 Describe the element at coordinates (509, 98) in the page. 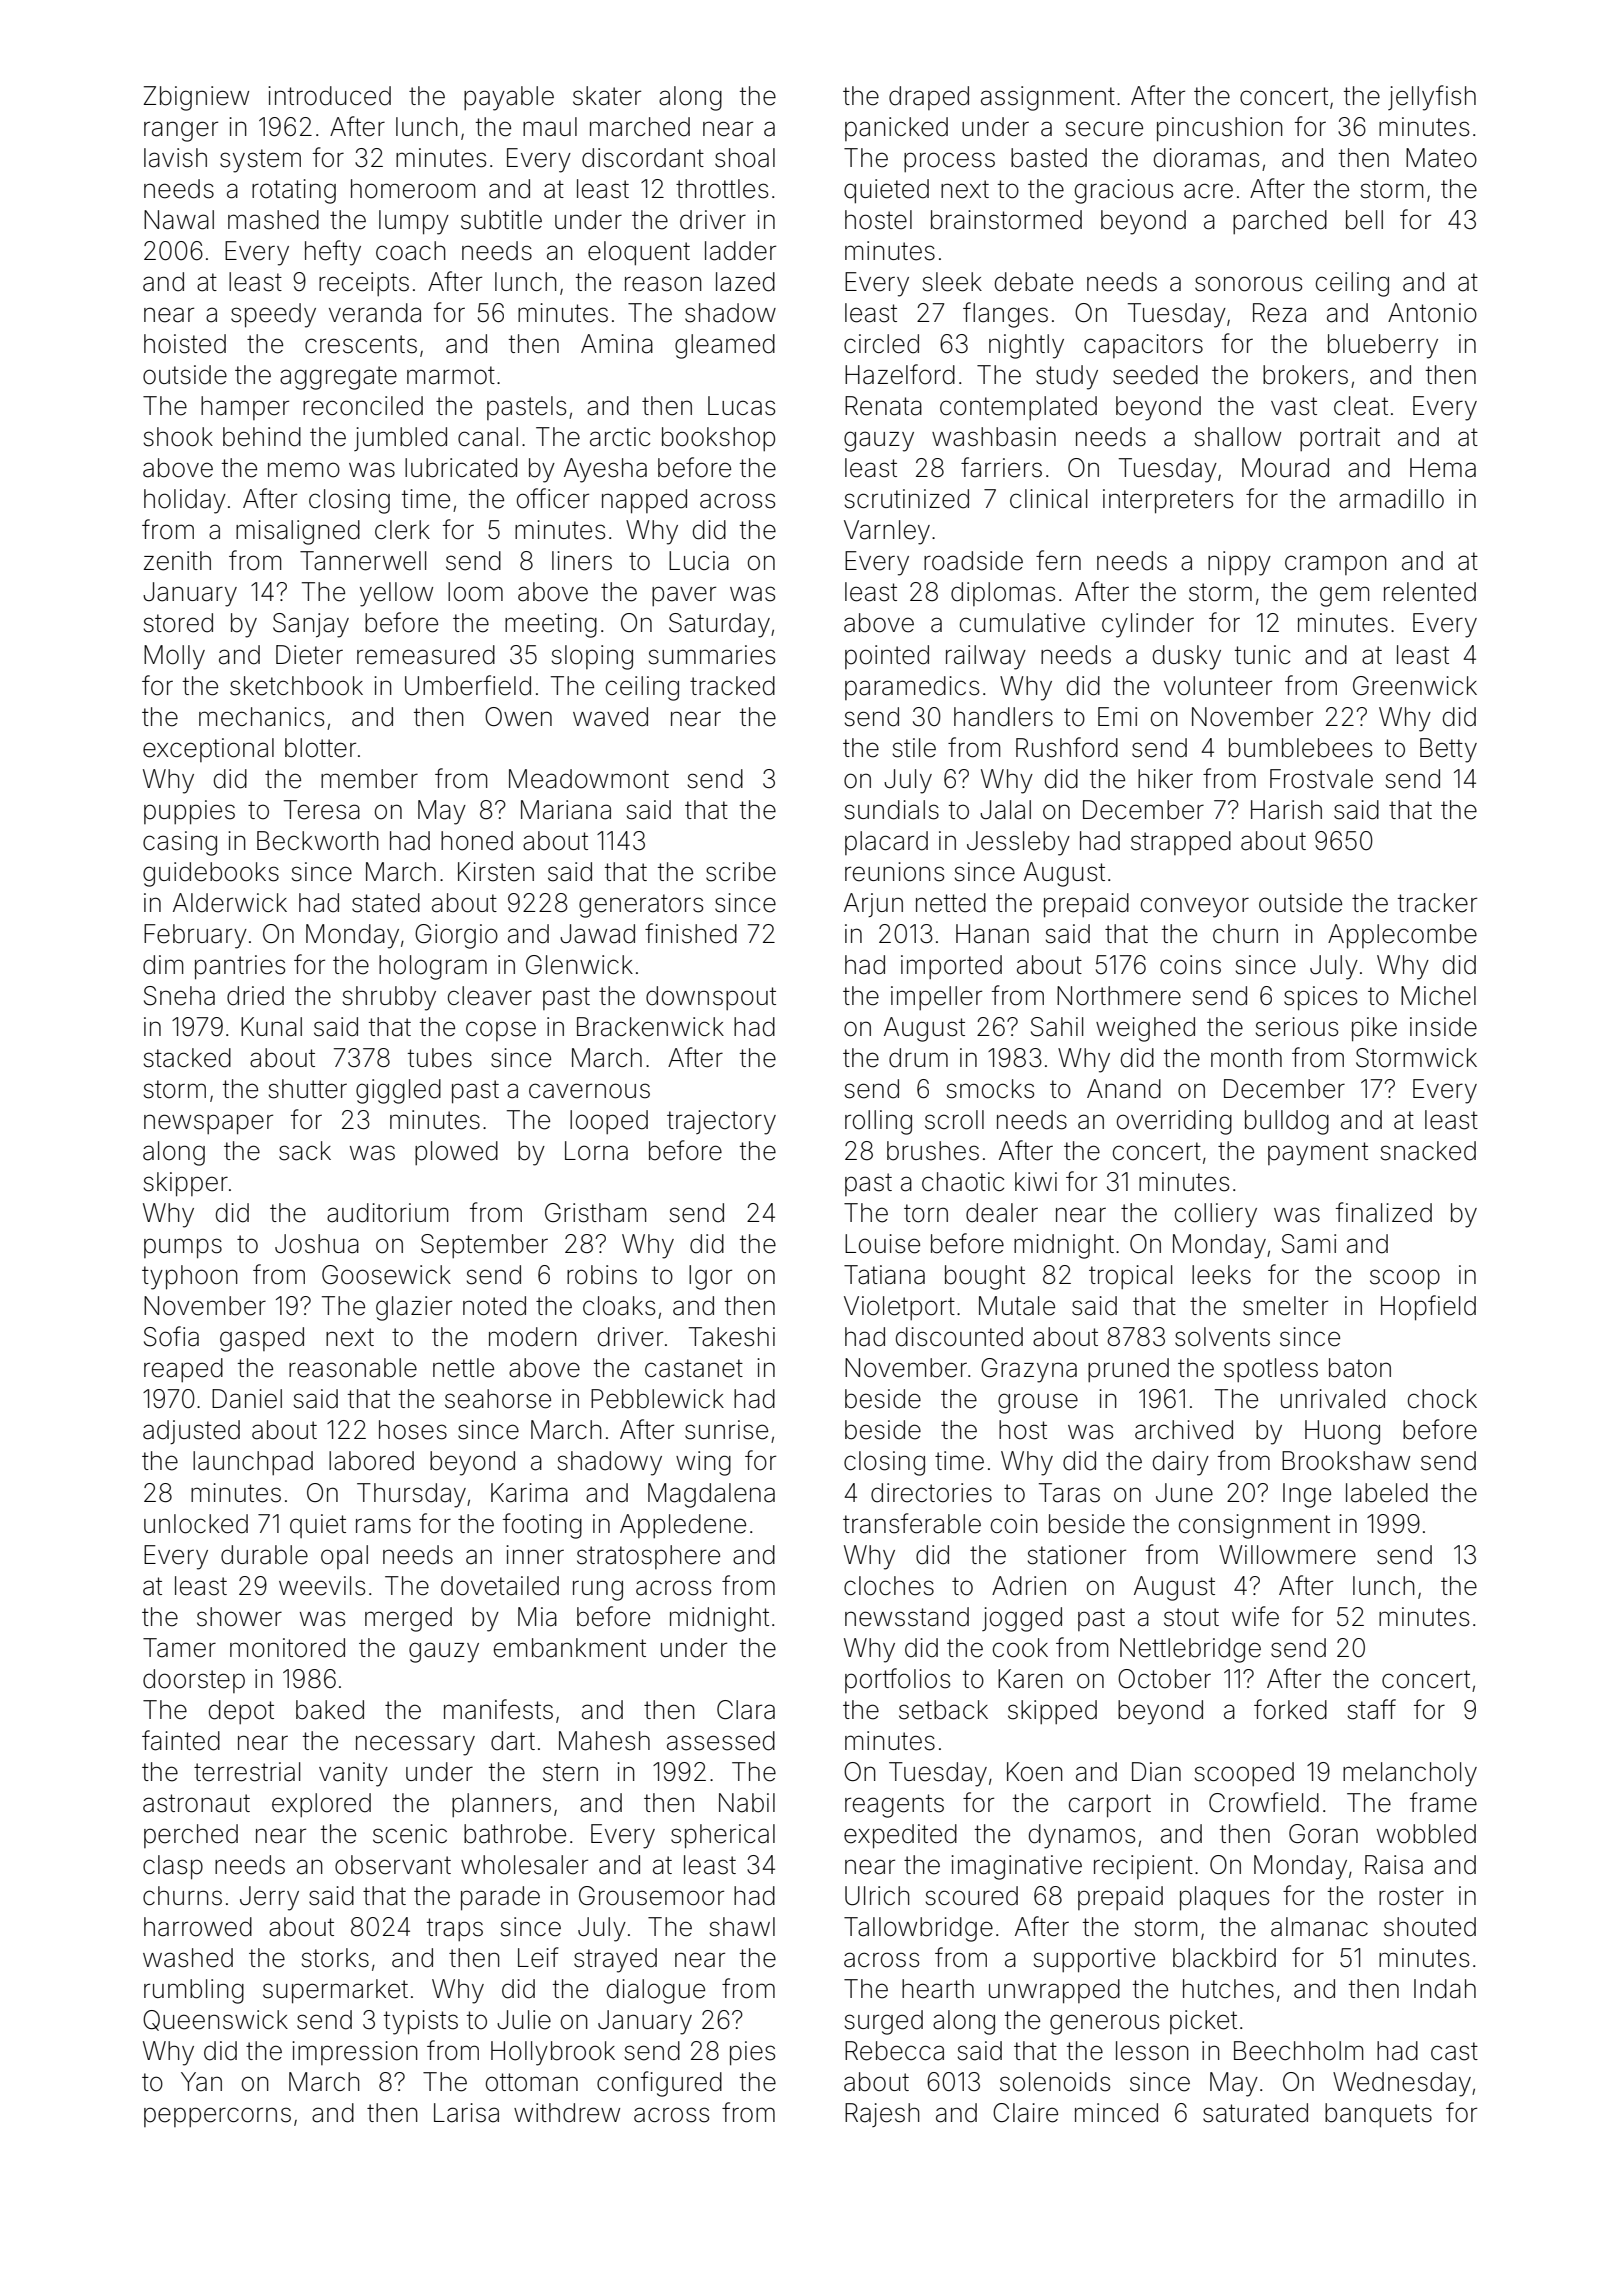

I see `payable` at that location.
